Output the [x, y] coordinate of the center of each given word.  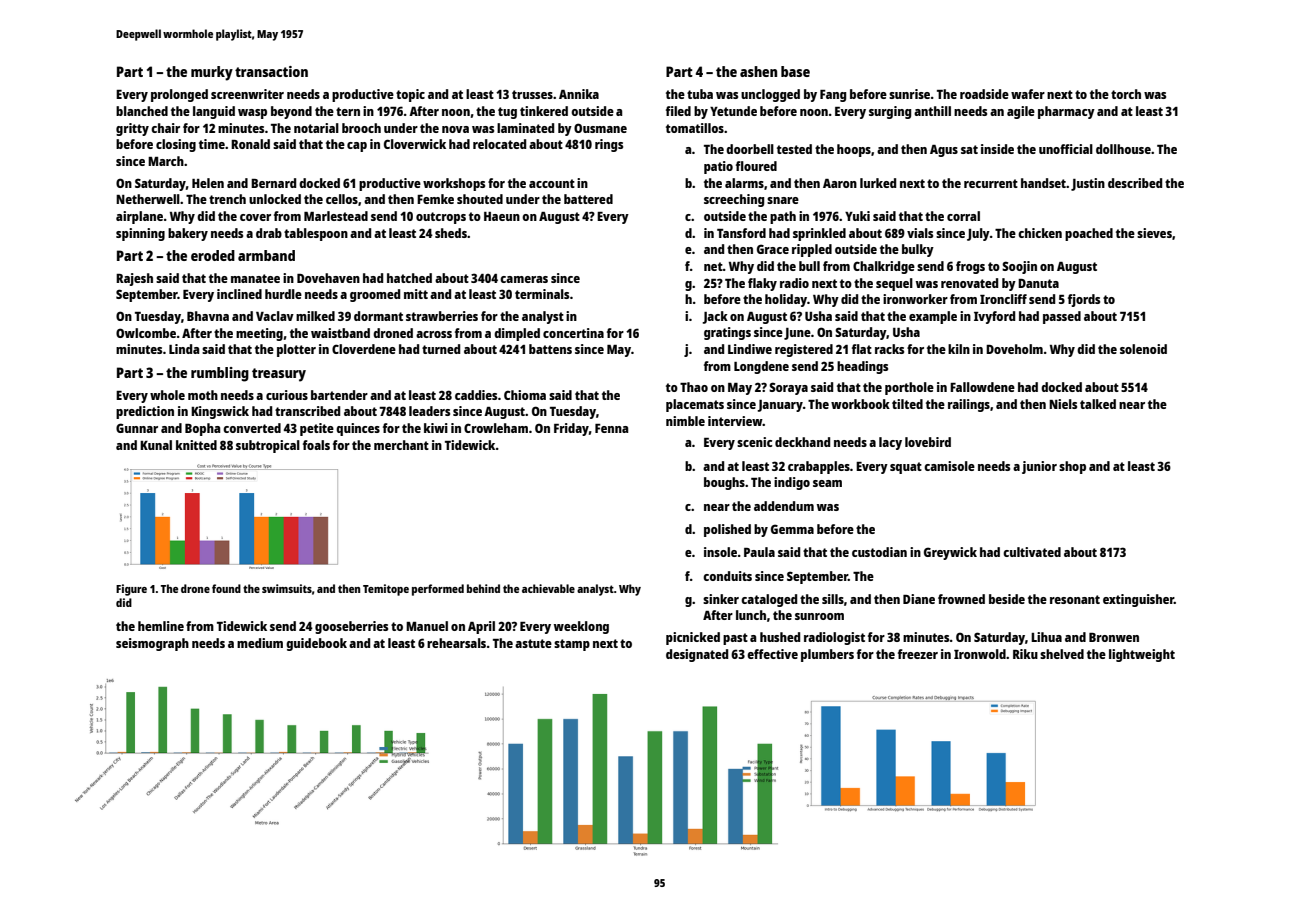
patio [718, 167]
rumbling [220, 374]
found [226, 588]
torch [1126, 94]
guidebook [316, 644]
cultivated [1032, 552]
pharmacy [1066, 112]
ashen [758, 71]
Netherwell [148, 199]
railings [969, 405]
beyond [291, 112]
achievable [548, 588]
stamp [572, 645]
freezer [918, 654]
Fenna [611, 428]
